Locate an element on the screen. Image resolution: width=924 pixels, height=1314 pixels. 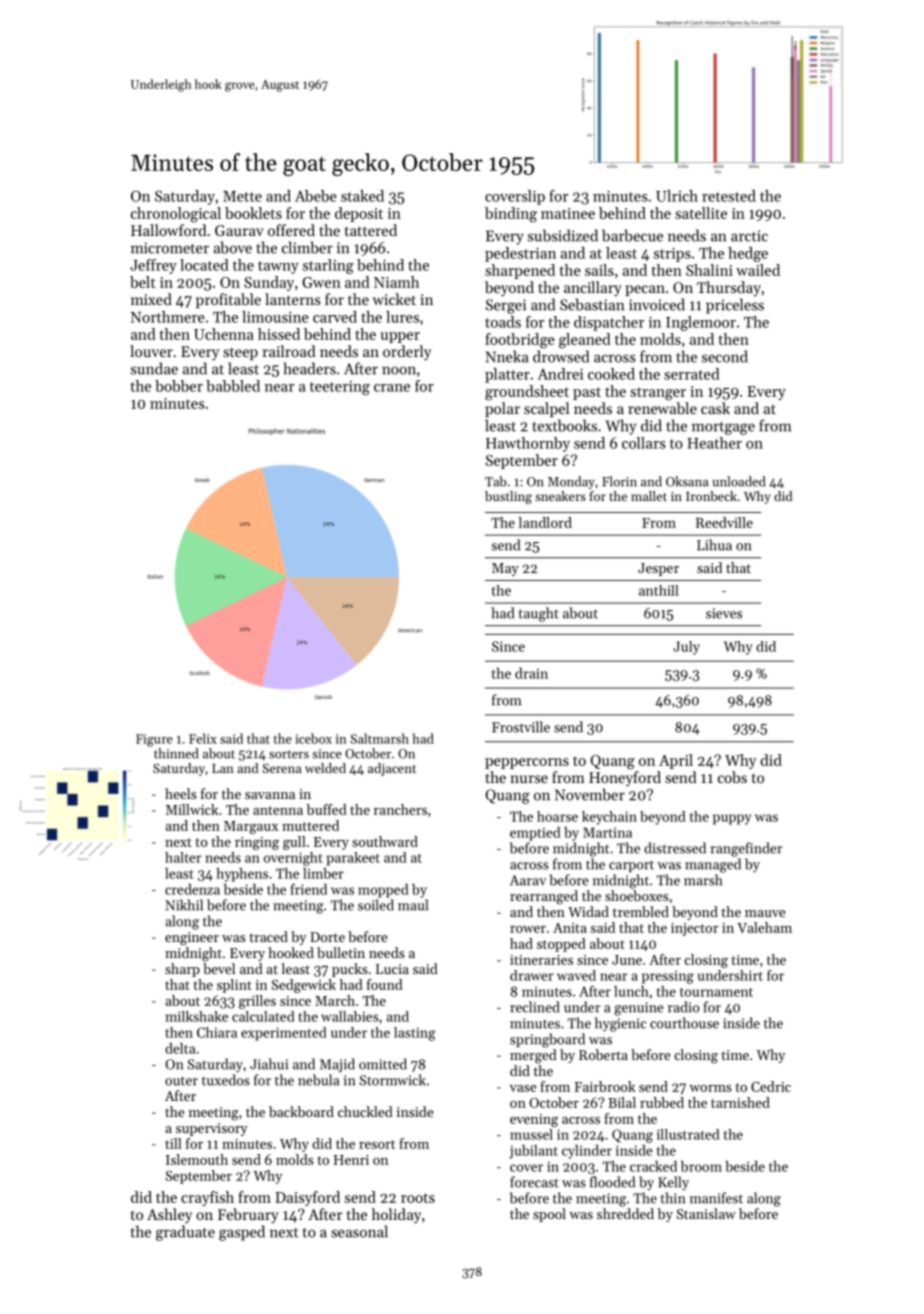
cask is located at coordinates (715, 408).
